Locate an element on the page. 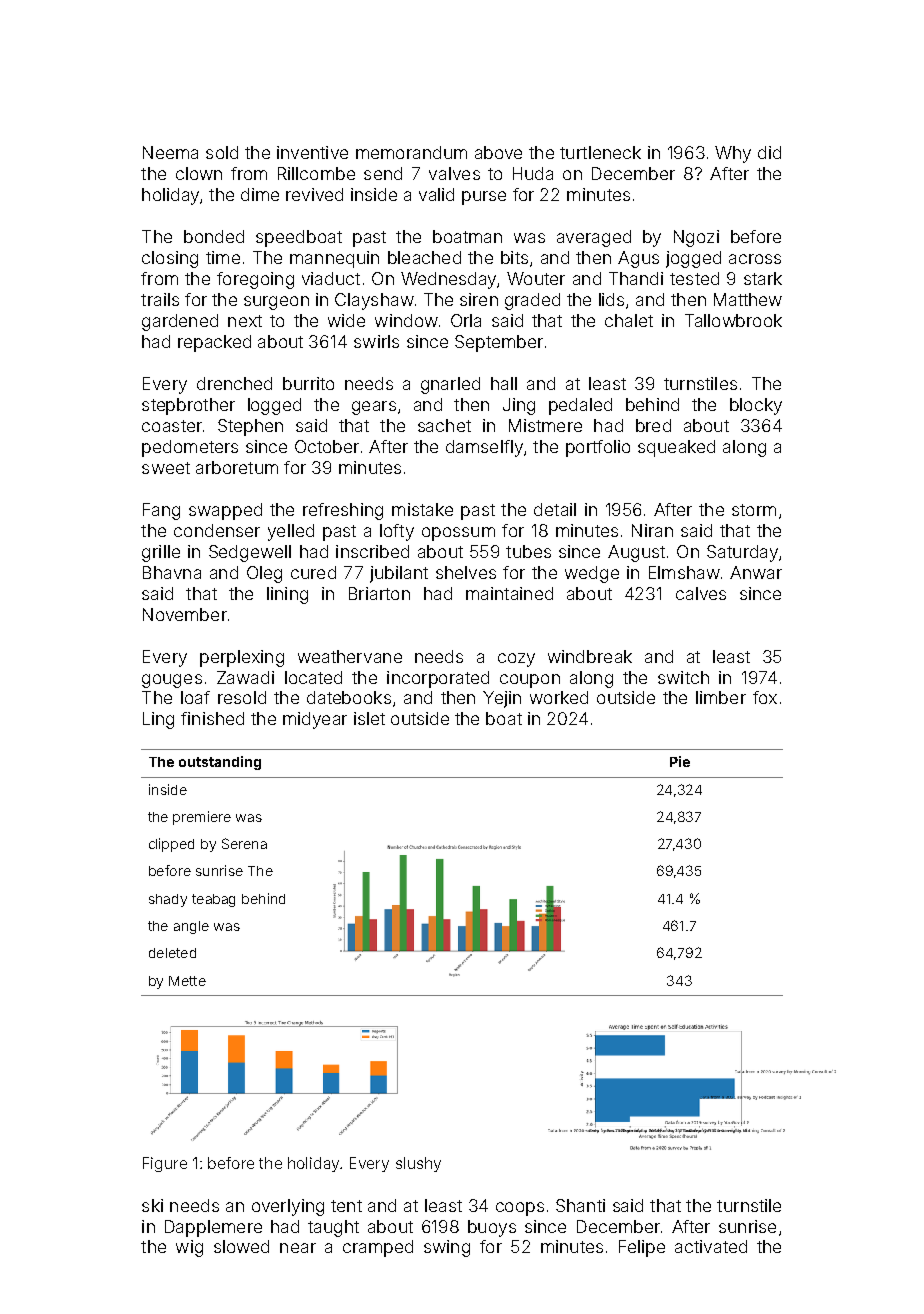 Image resolution: width=924 pixels, height=1314 pixels. near is located at coordinates (298, 1248).
